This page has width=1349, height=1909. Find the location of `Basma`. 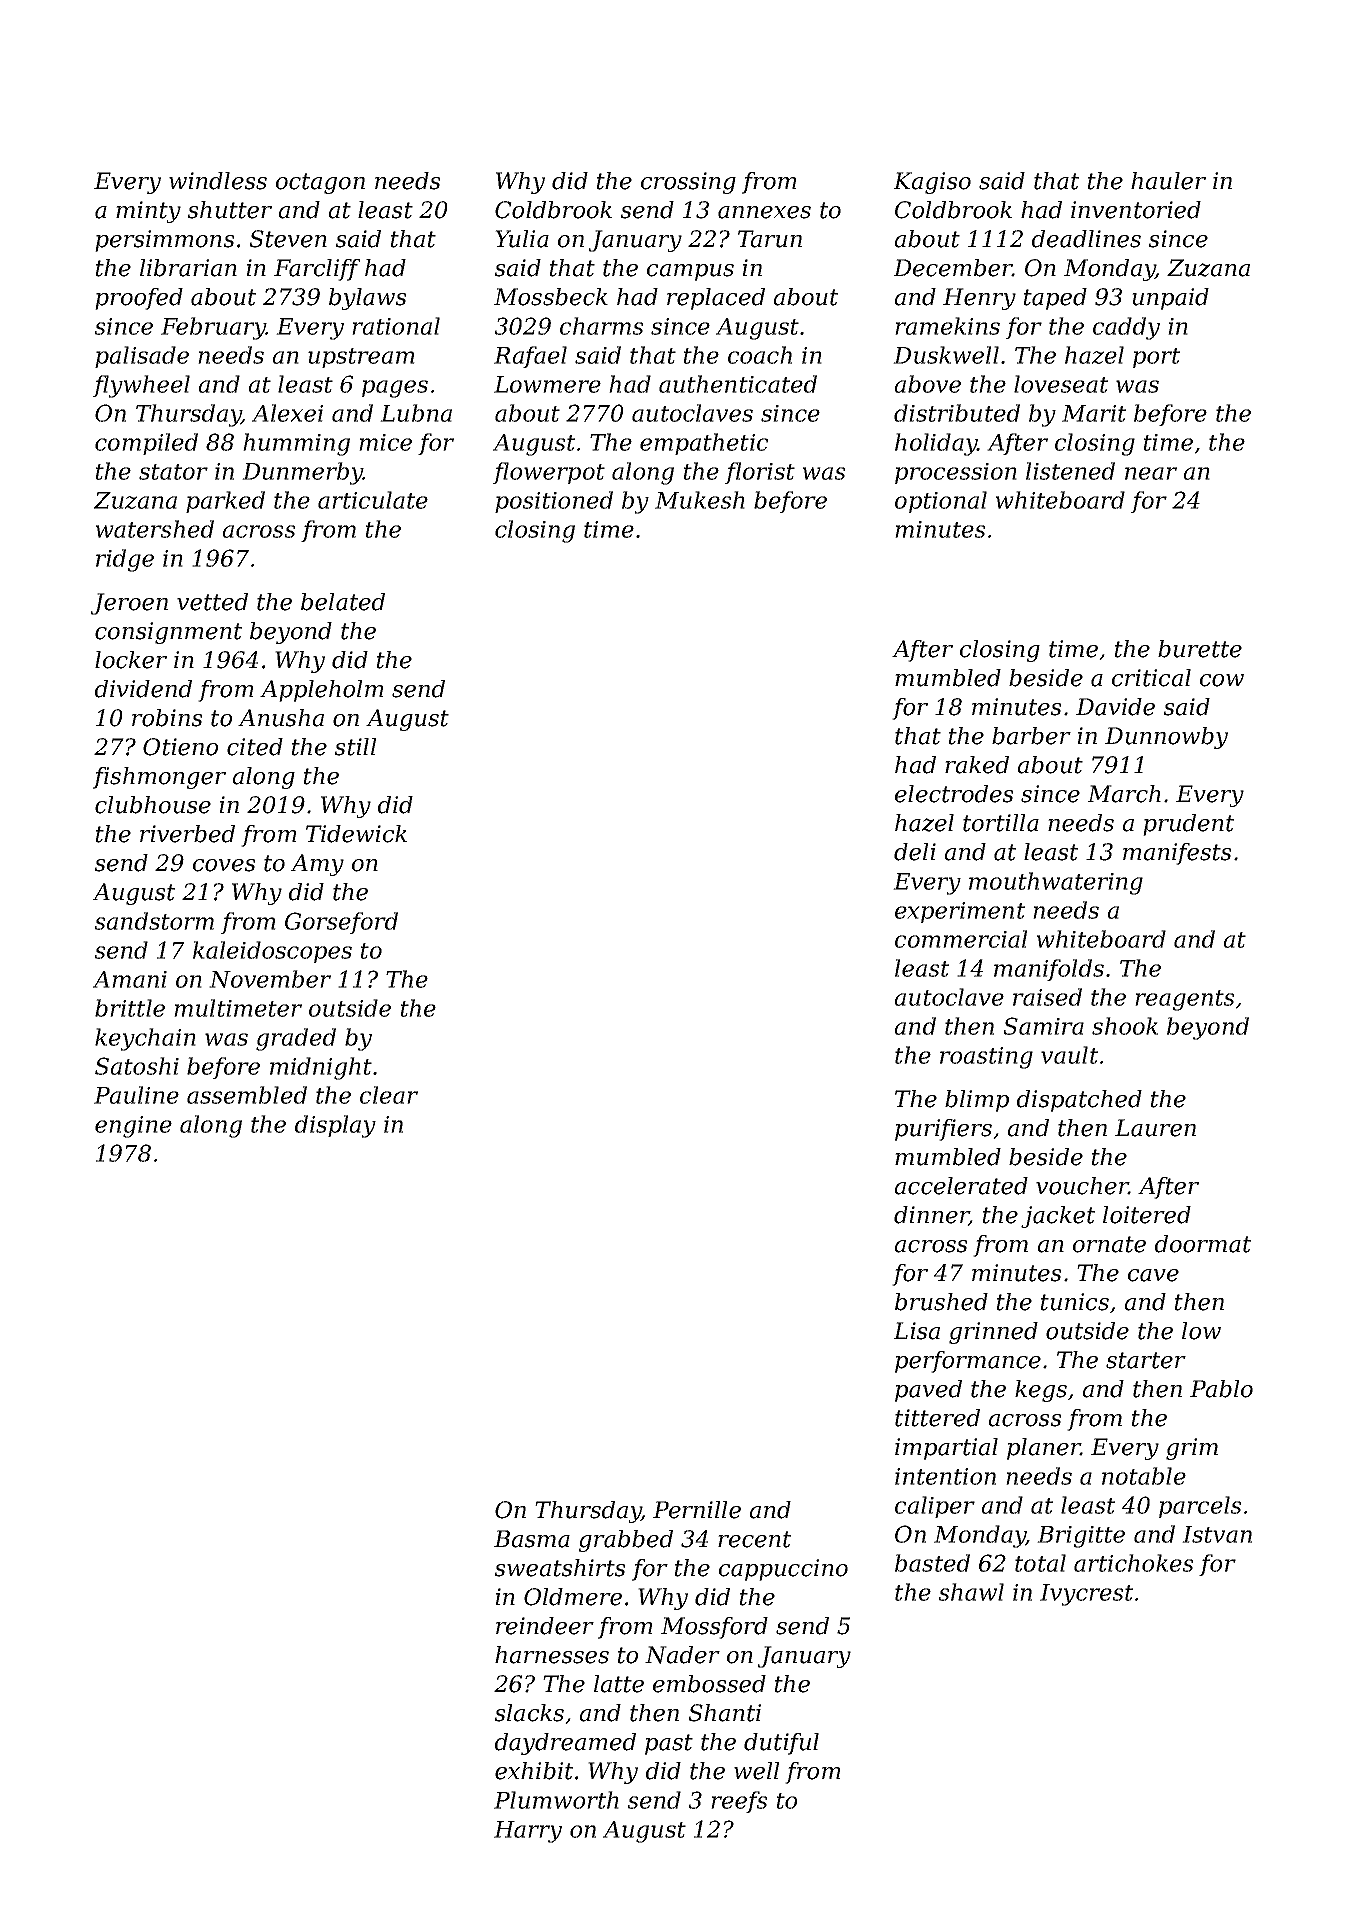

Basma is located at coordinates (532, 1539).
